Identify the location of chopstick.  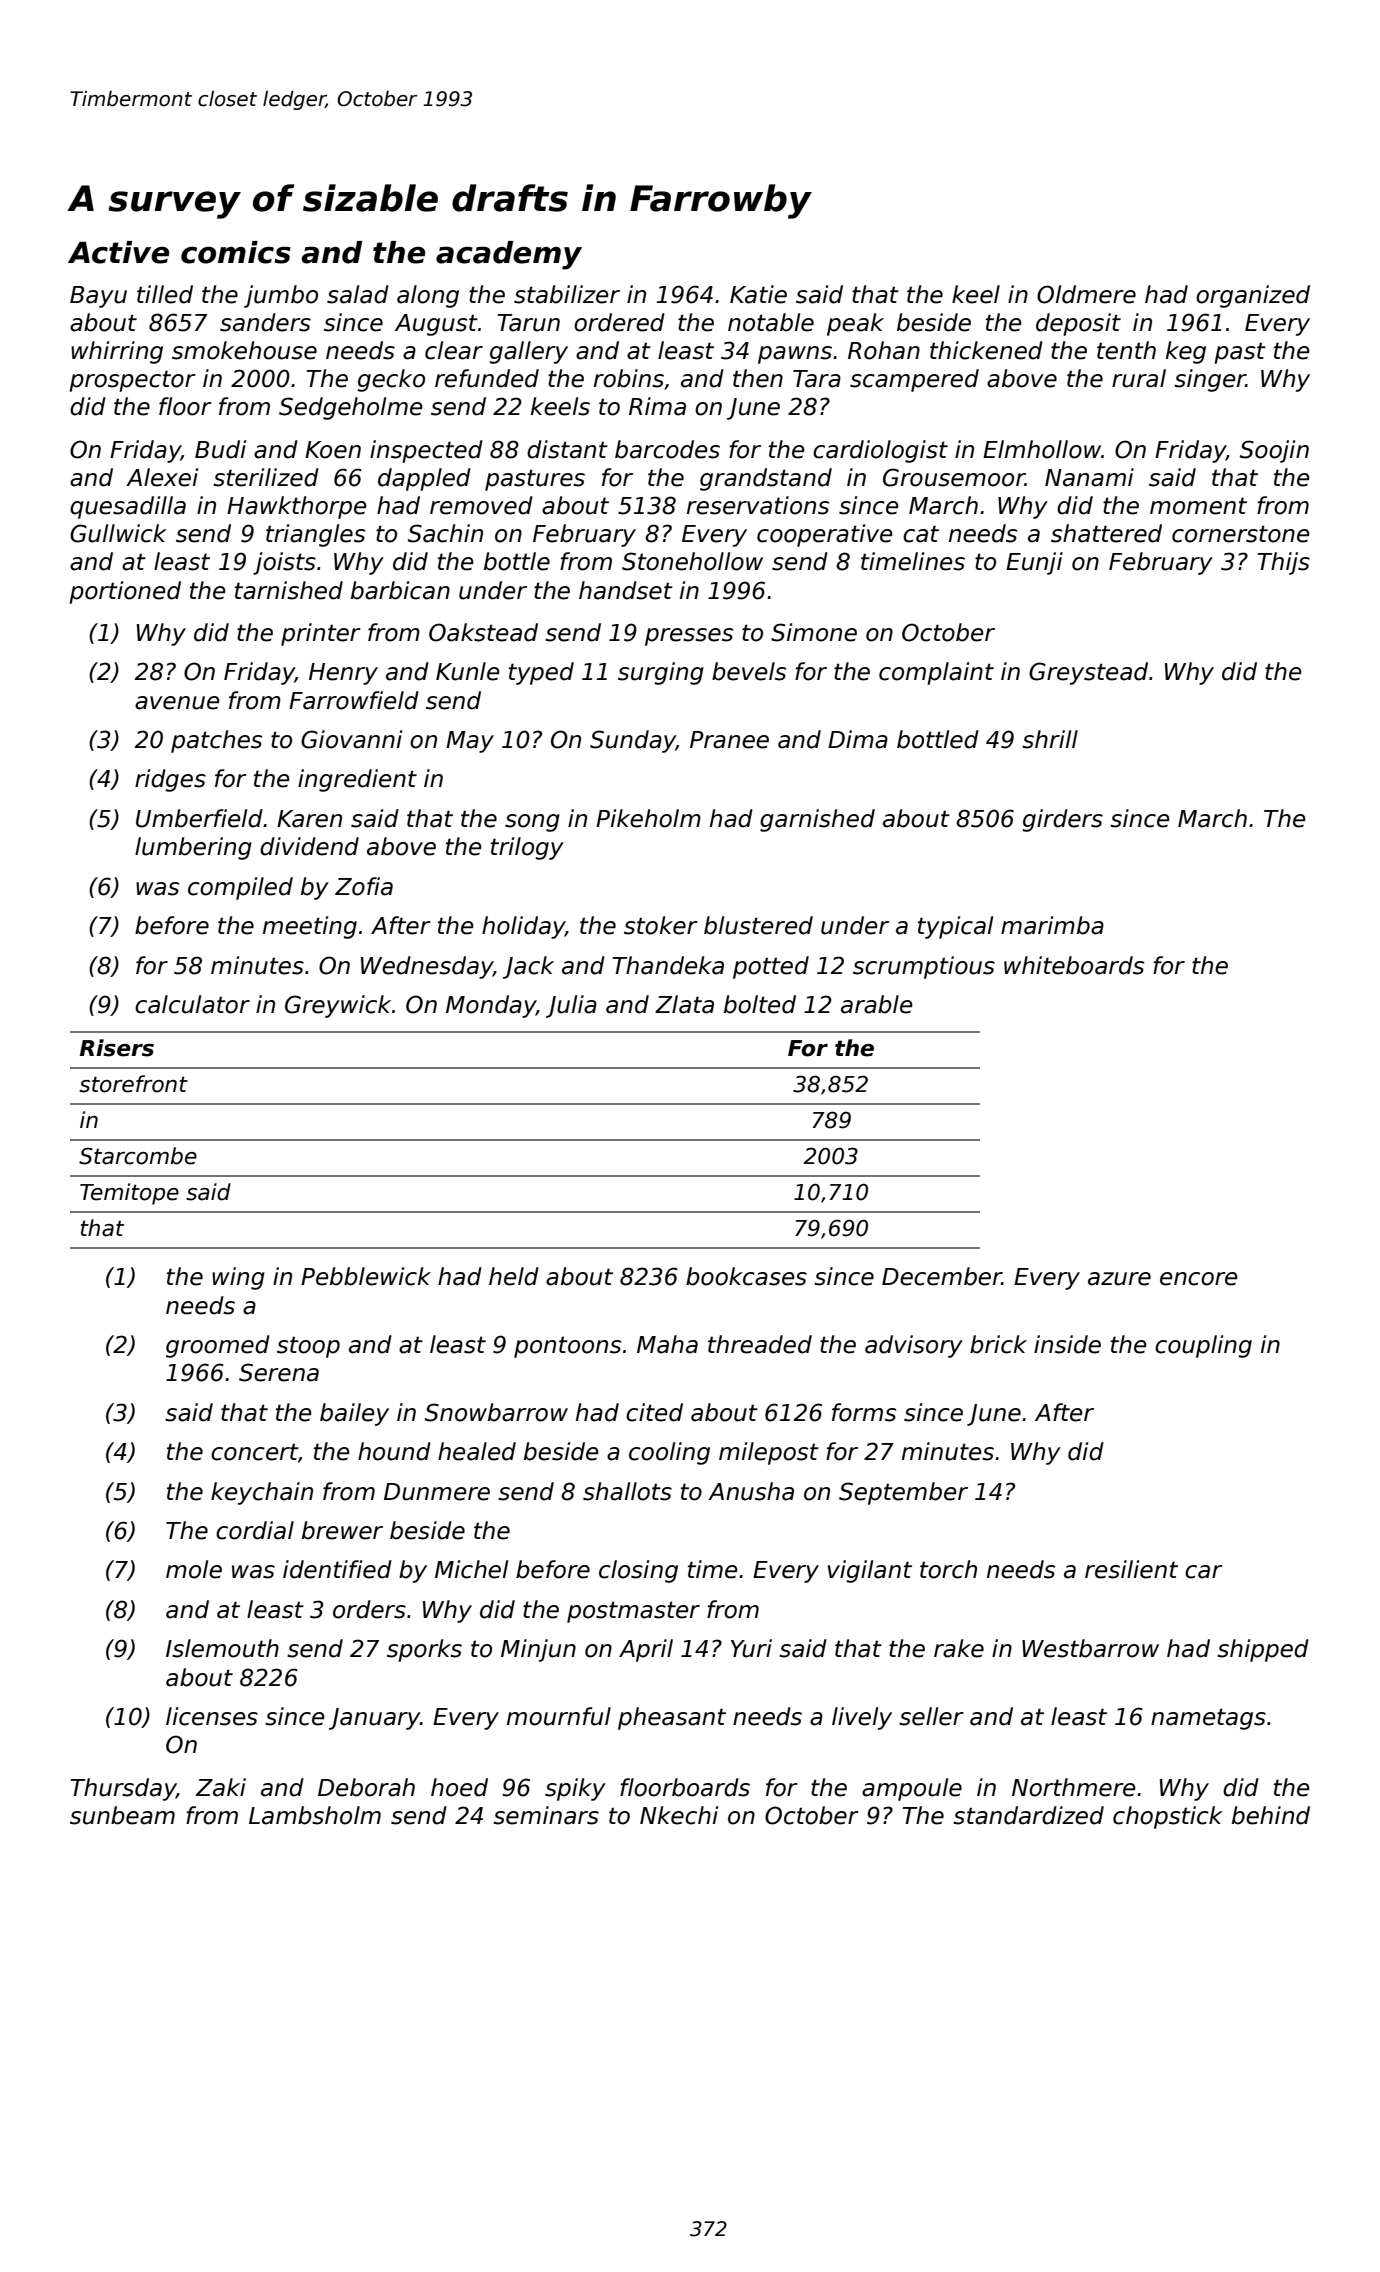
(1168, 1817).
